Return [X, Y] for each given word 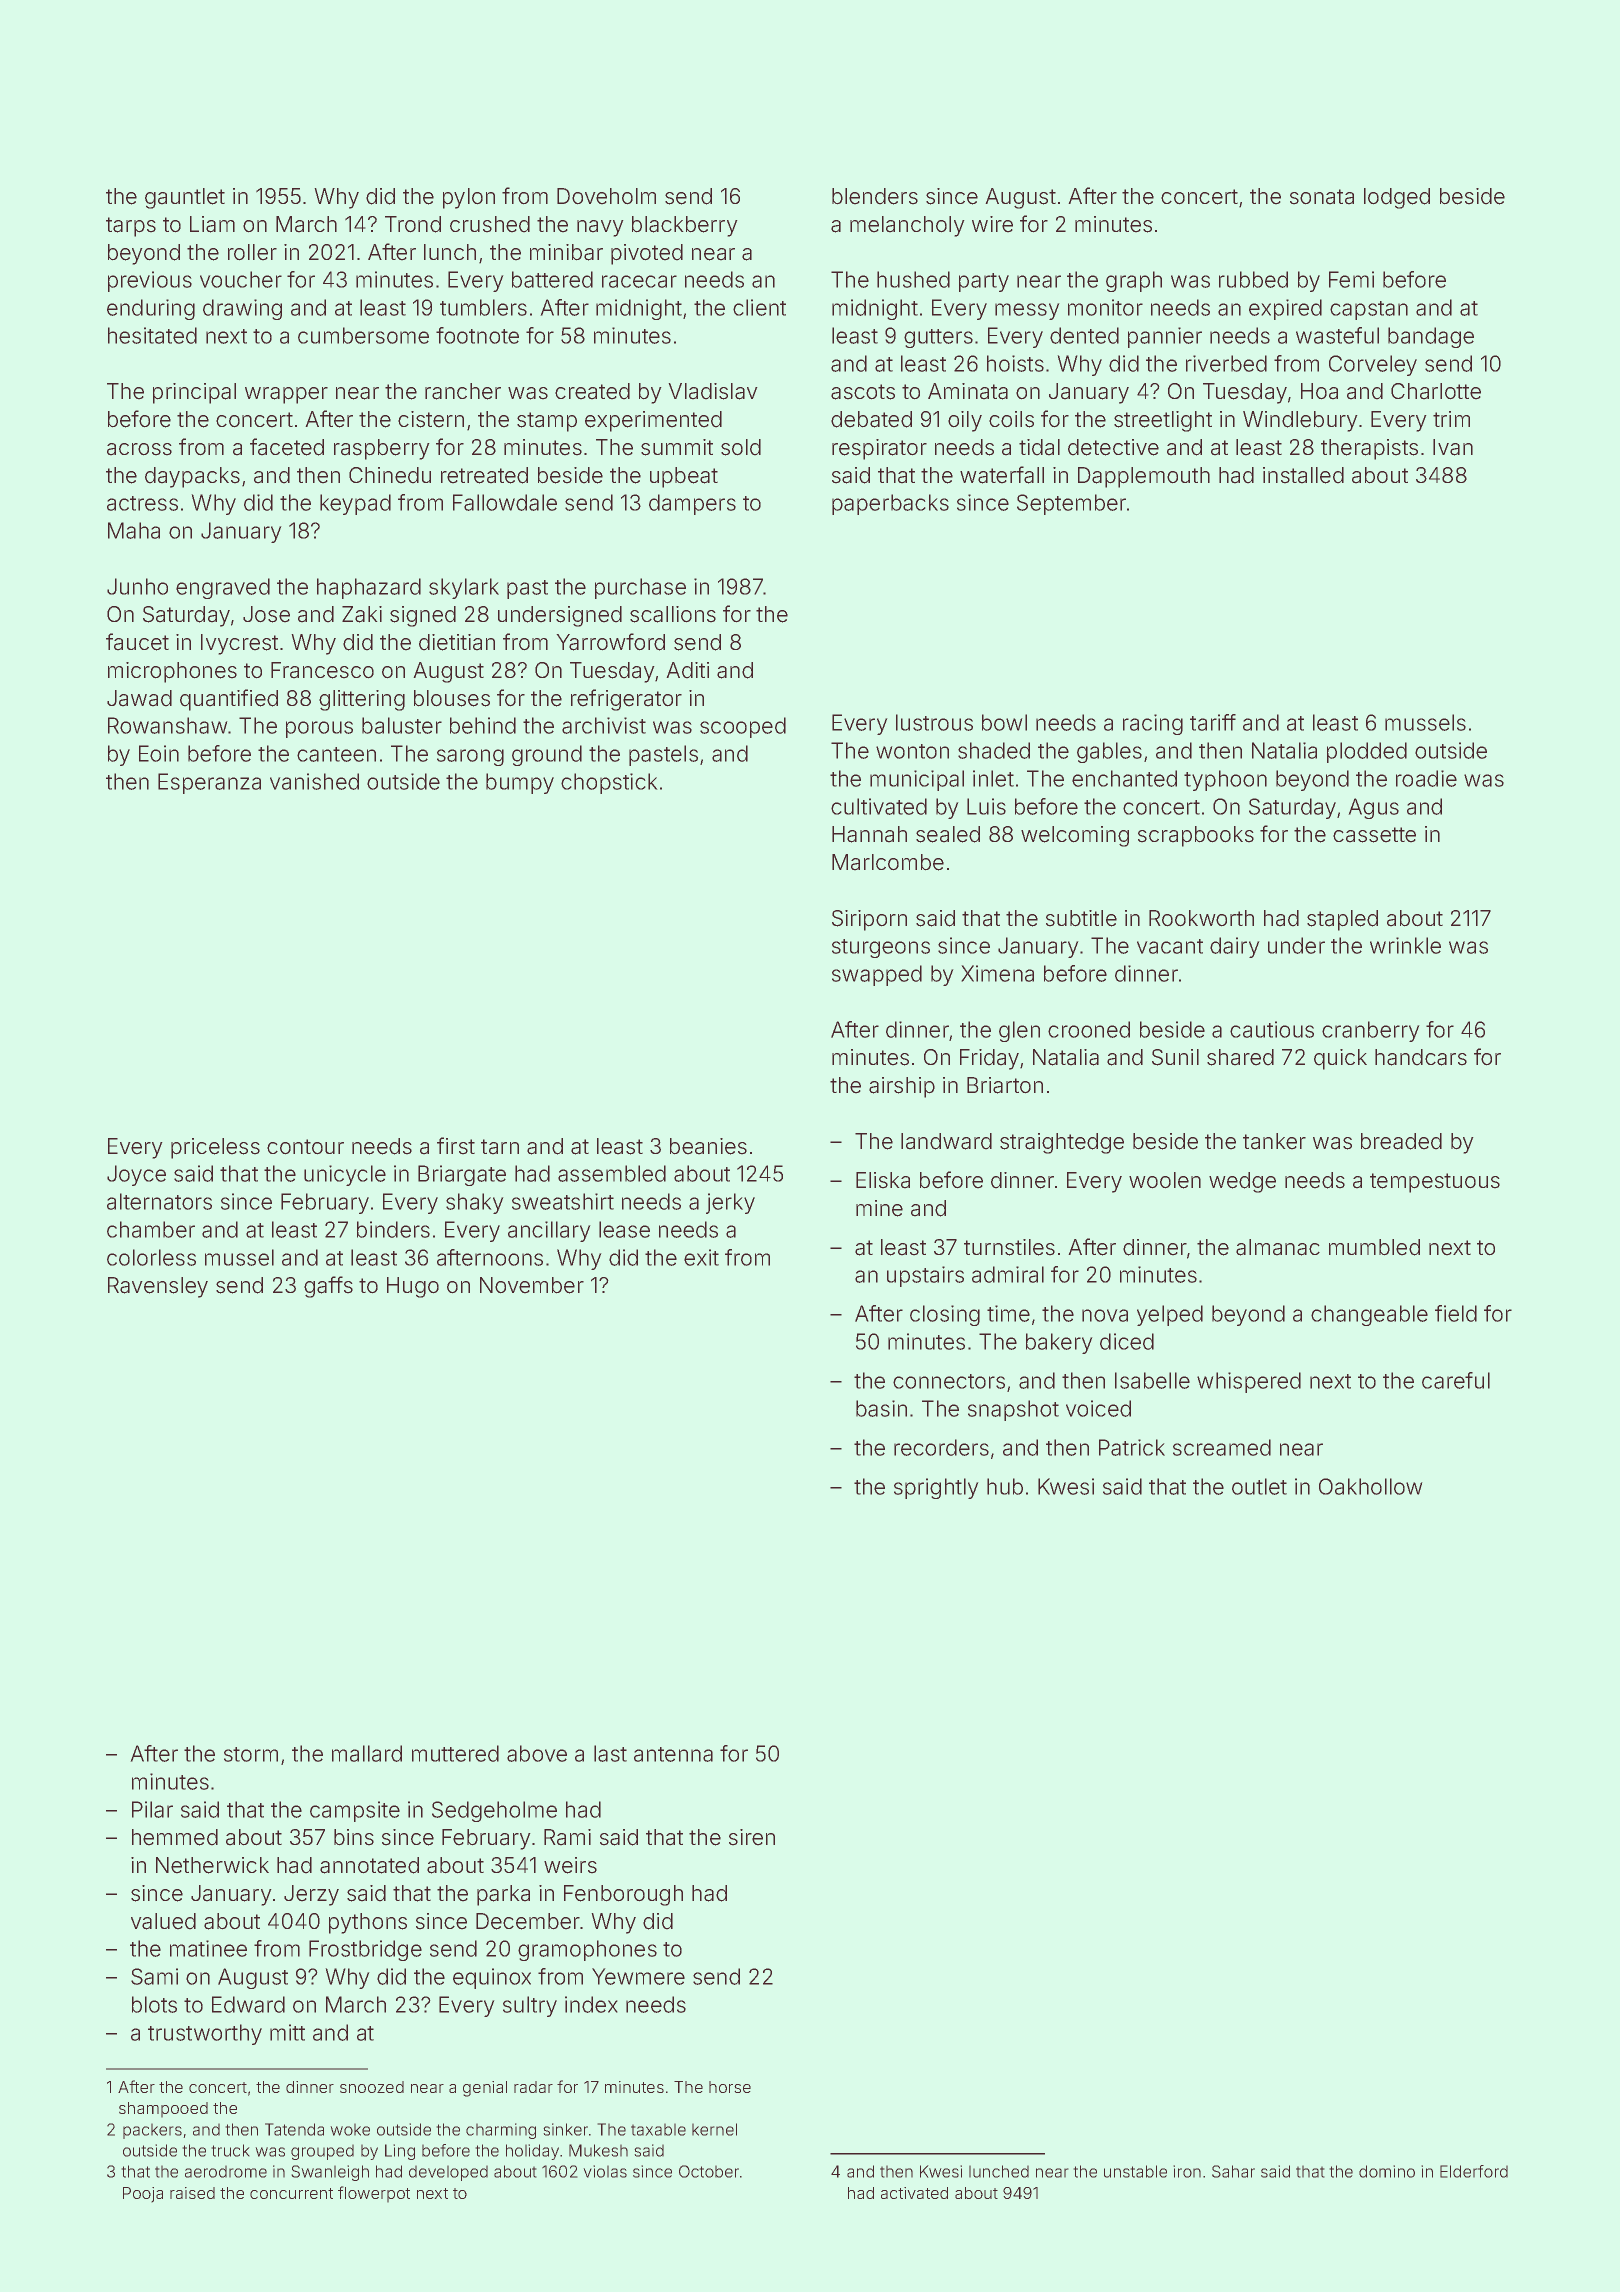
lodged [1397, 198]
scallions [673, 614]
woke [350, 2129]
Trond [413, 224]
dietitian [457, 642]
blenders [875, 196]
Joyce [136, 1175]
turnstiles [1009, 1247]
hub [1005, 1486]
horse [730, 2087]
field [1456, 1313]
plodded [1367, 752]
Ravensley [158, 1287]
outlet [1259, 1486]
